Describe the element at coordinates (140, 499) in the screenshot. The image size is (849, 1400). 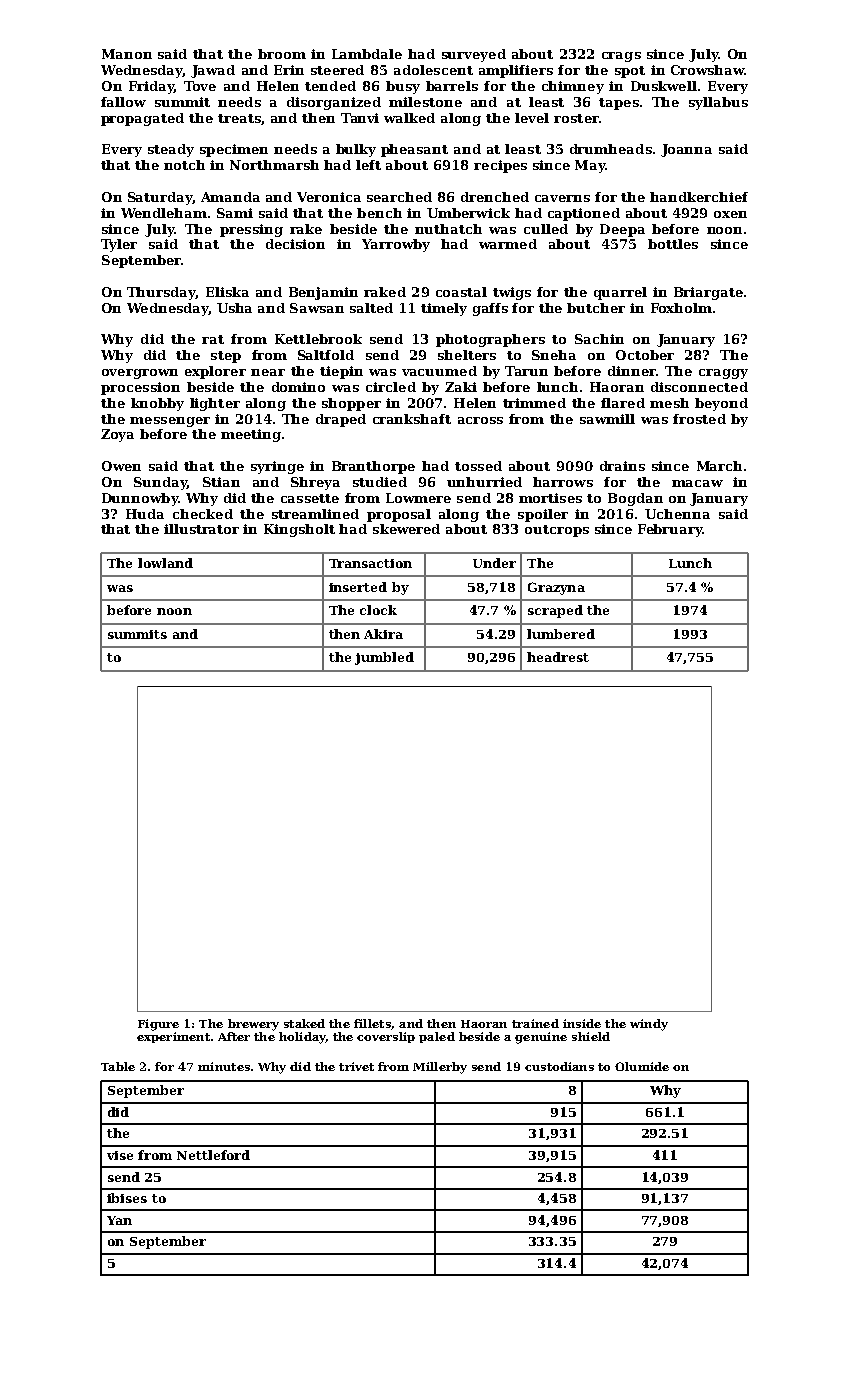
I see `Dunnowby` at that location.
